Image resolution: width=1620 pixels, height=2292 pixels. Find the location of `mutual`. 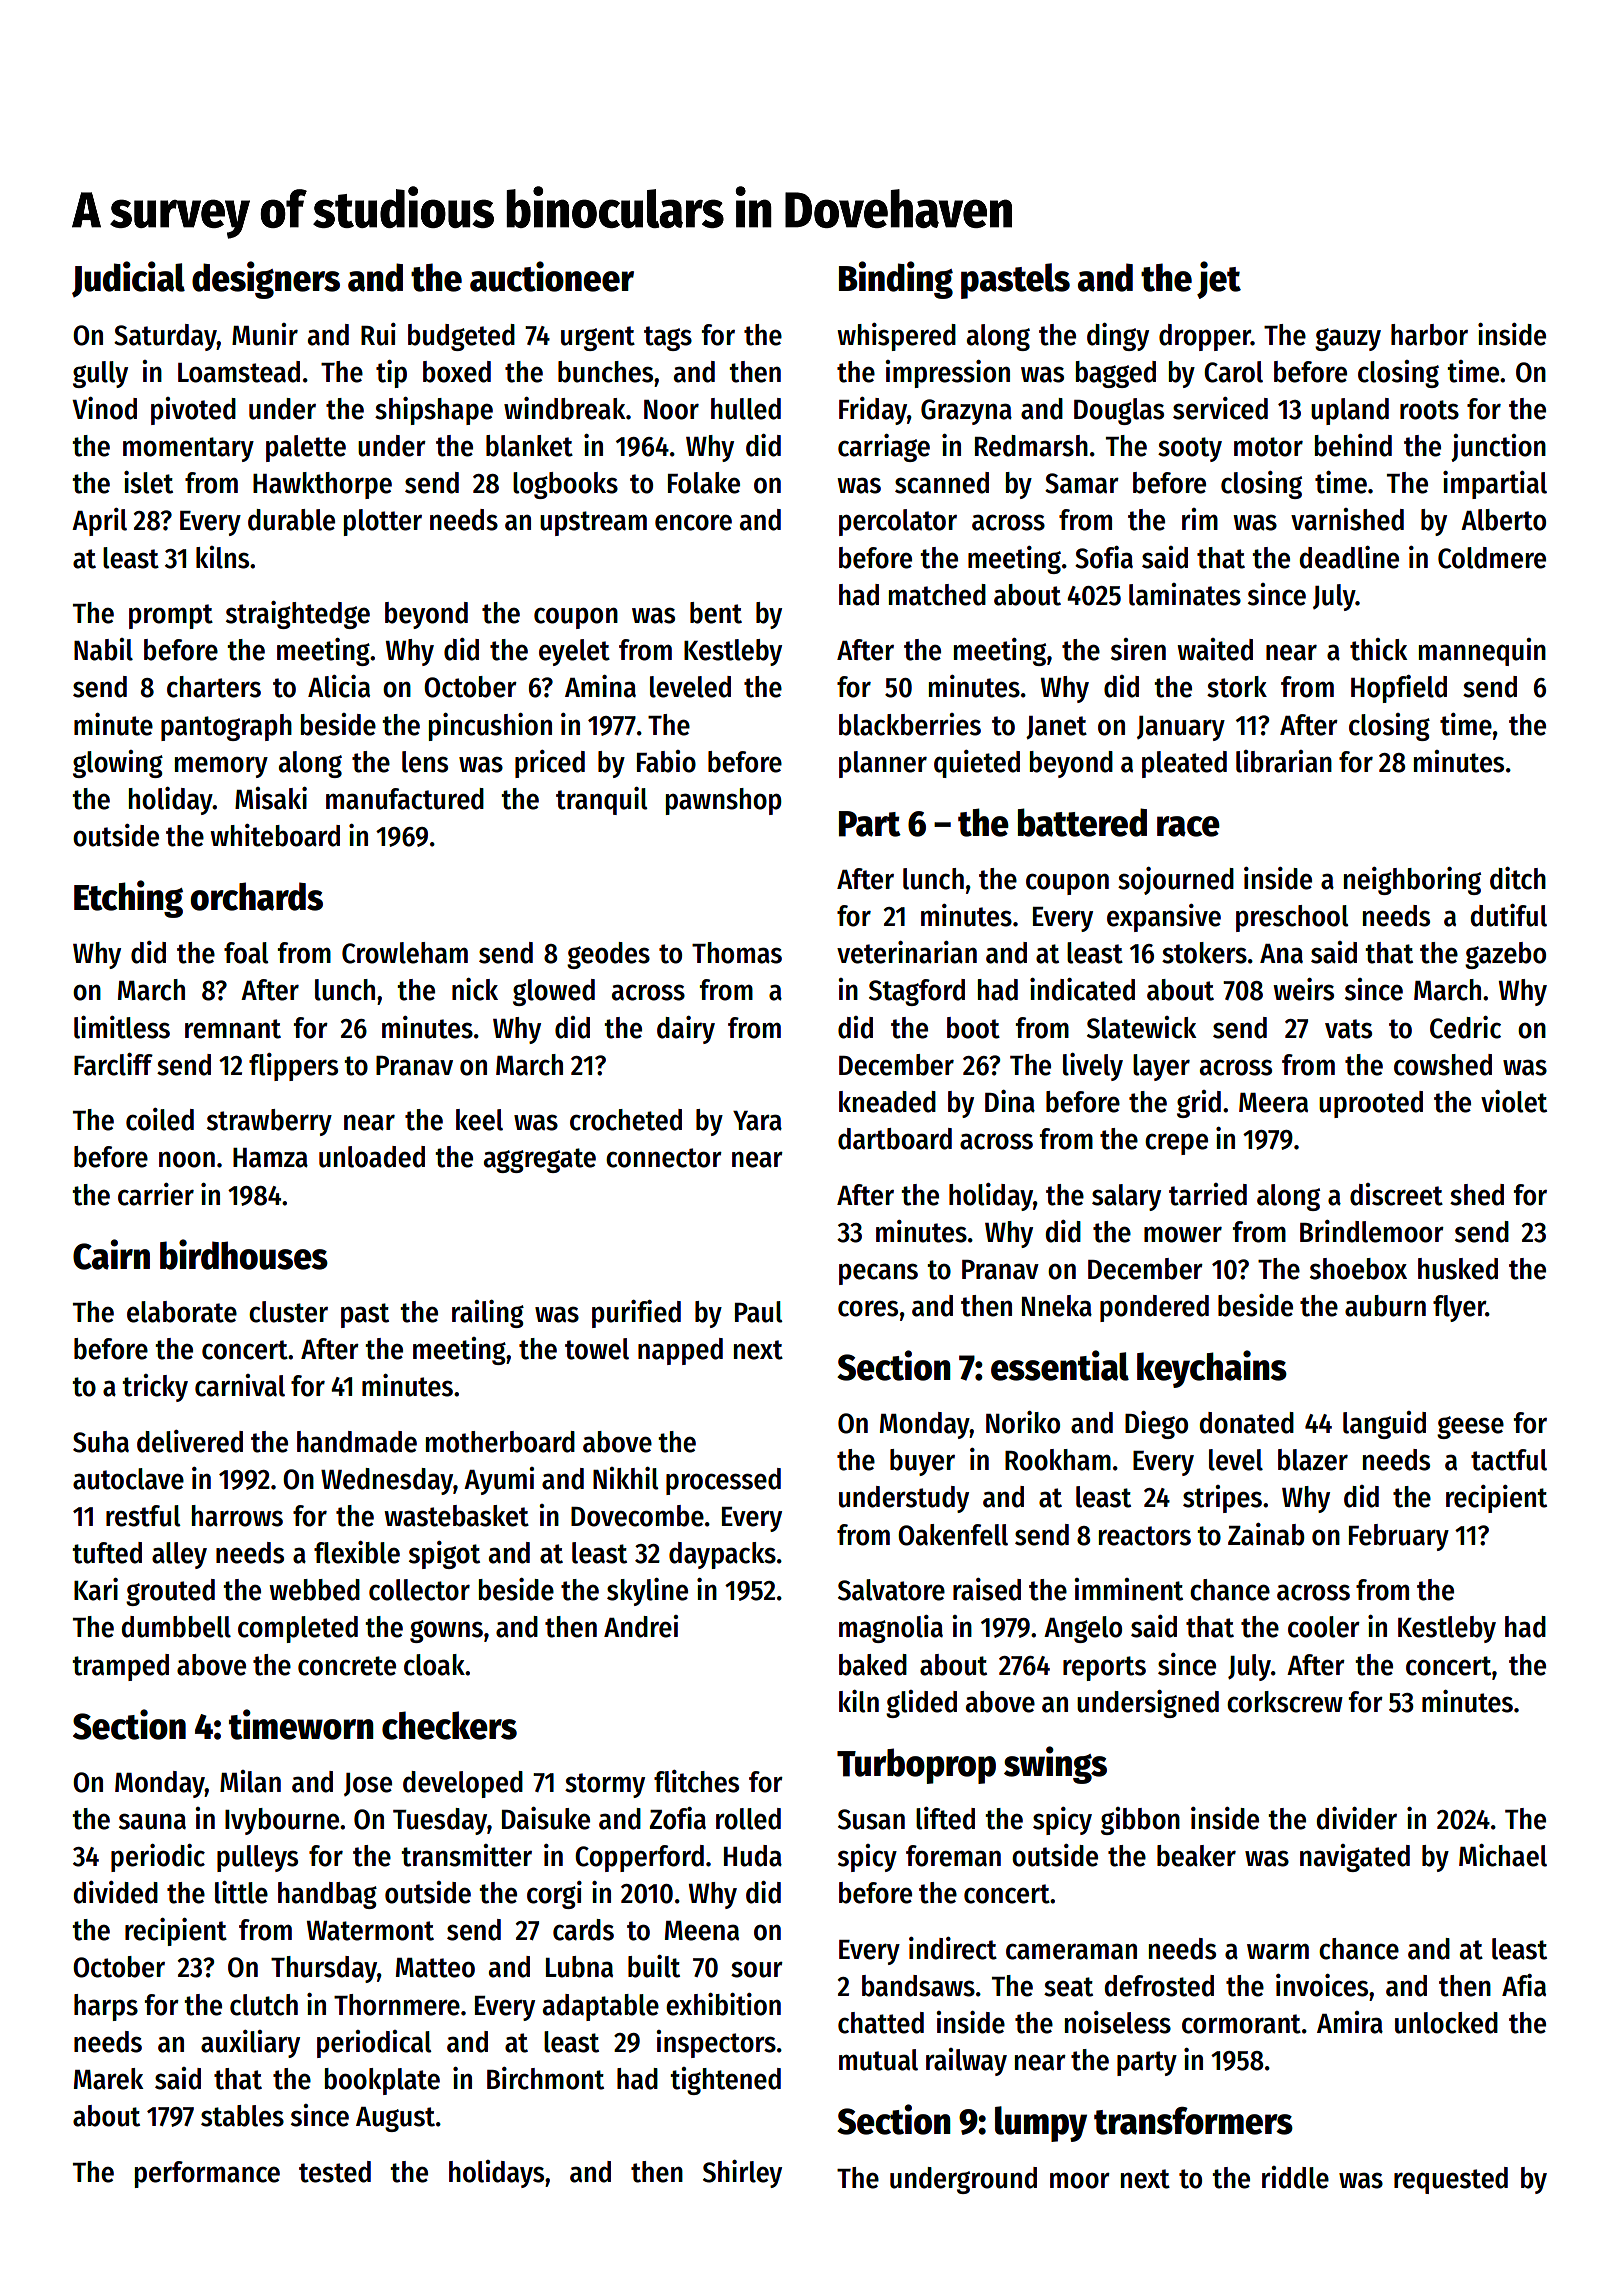

mutual is located at coordinates (878, 2060).
